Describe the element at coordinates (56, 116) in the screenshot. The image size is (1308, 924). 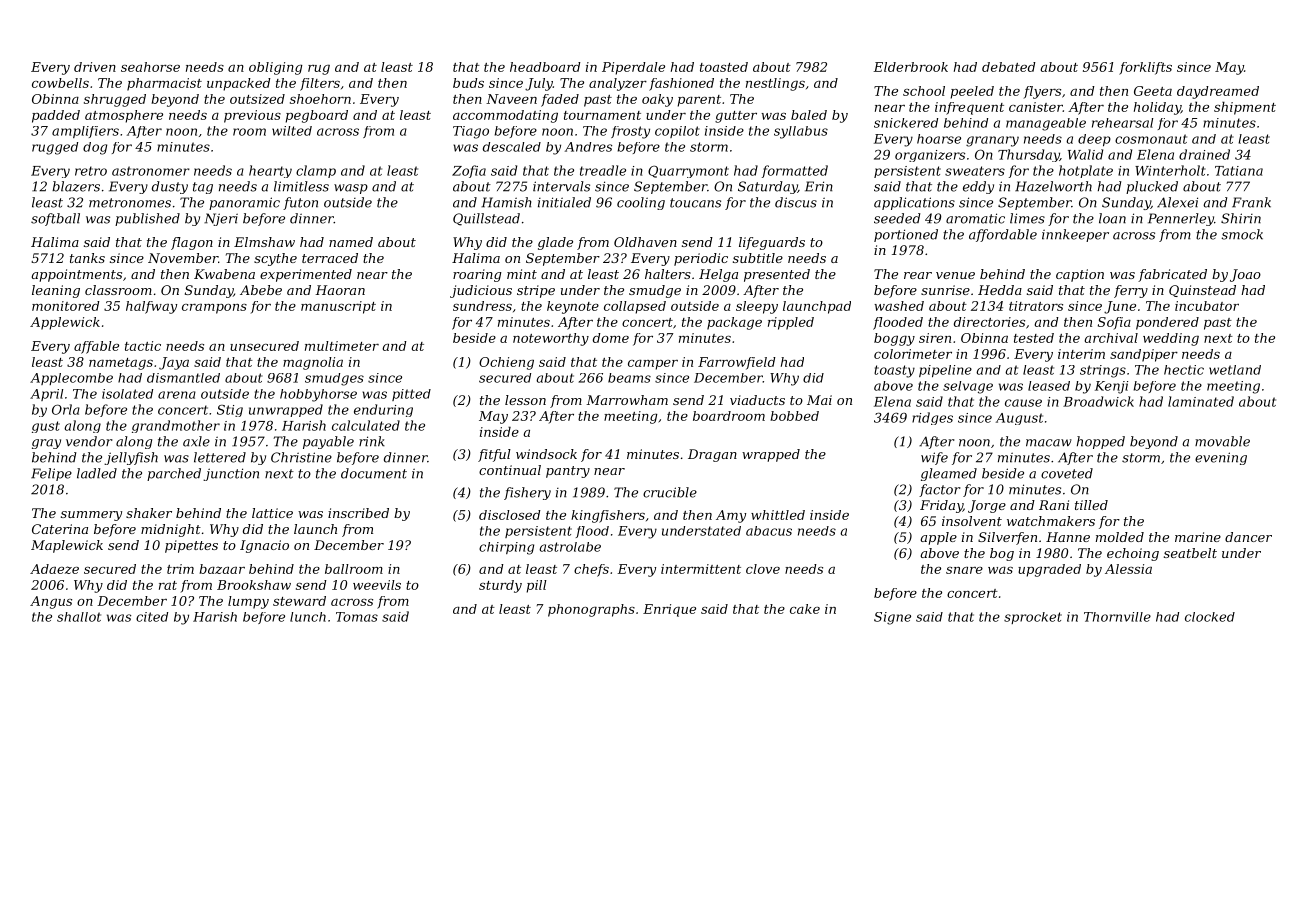
I see `padded` at that location.
